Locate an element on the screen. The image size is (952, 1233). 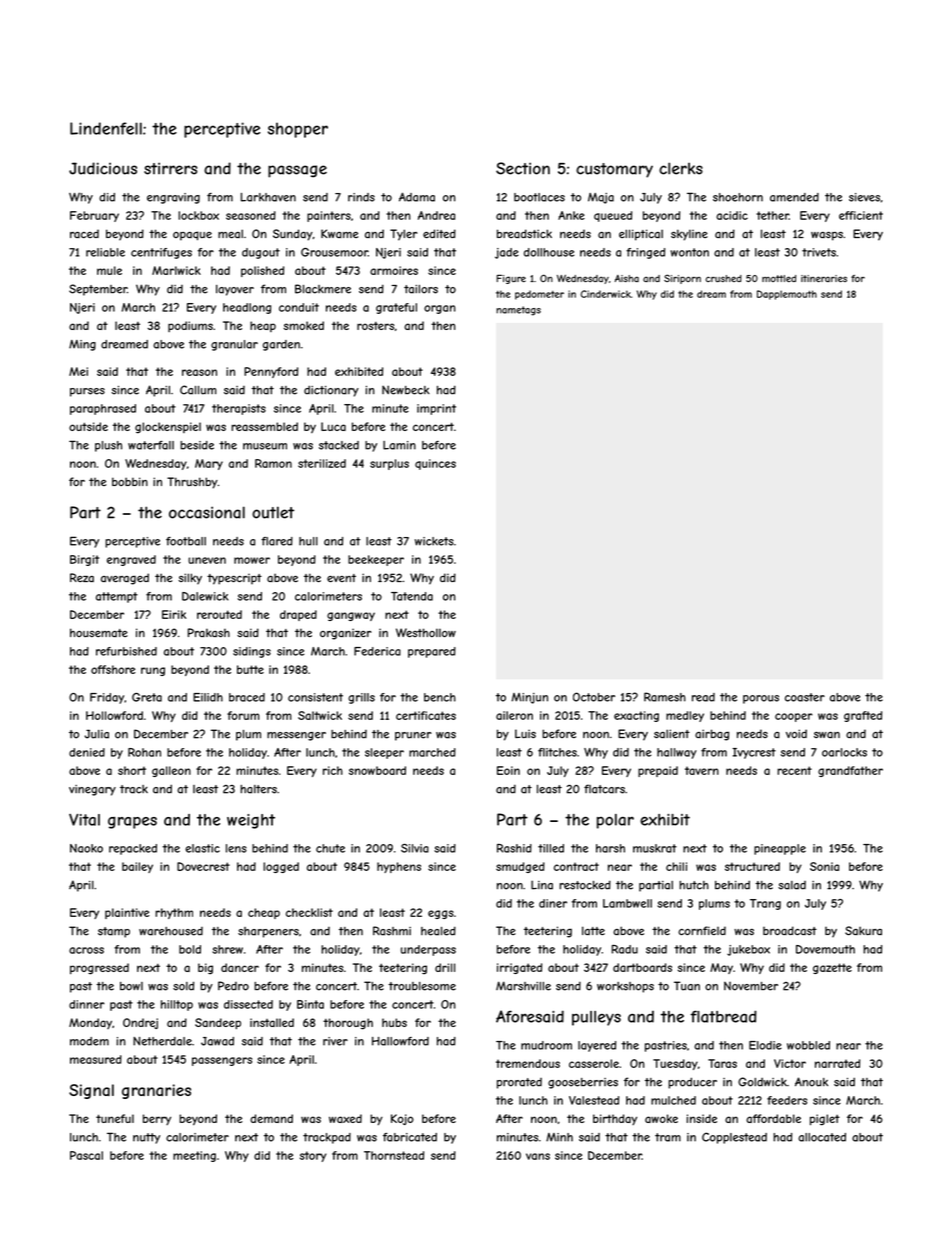
quinces is located at coordinates (435, 464).
